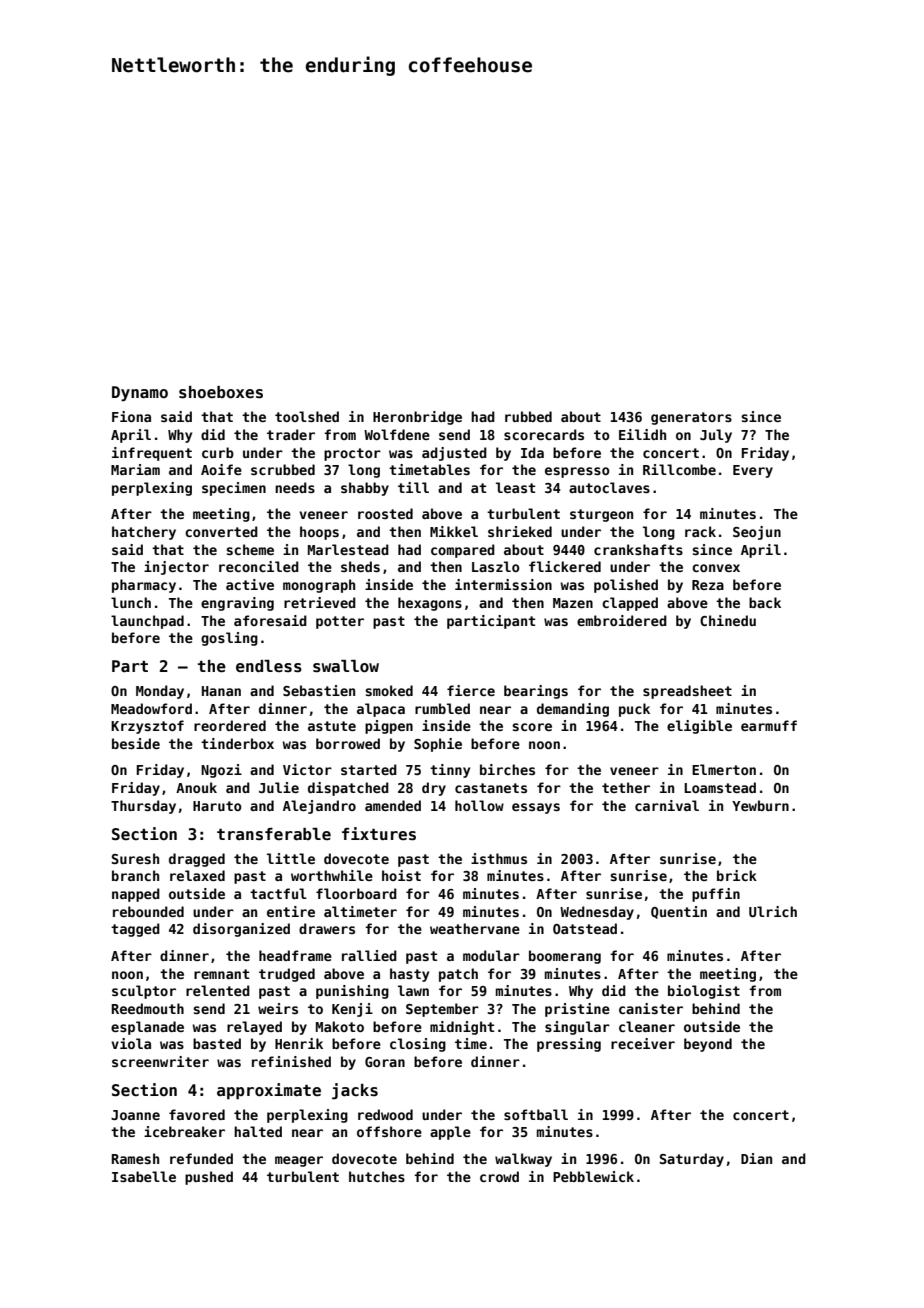 Image resolution: width=924 pixels, height=1308 pixels. I want to click on Ngozi, so click(221, 771).
